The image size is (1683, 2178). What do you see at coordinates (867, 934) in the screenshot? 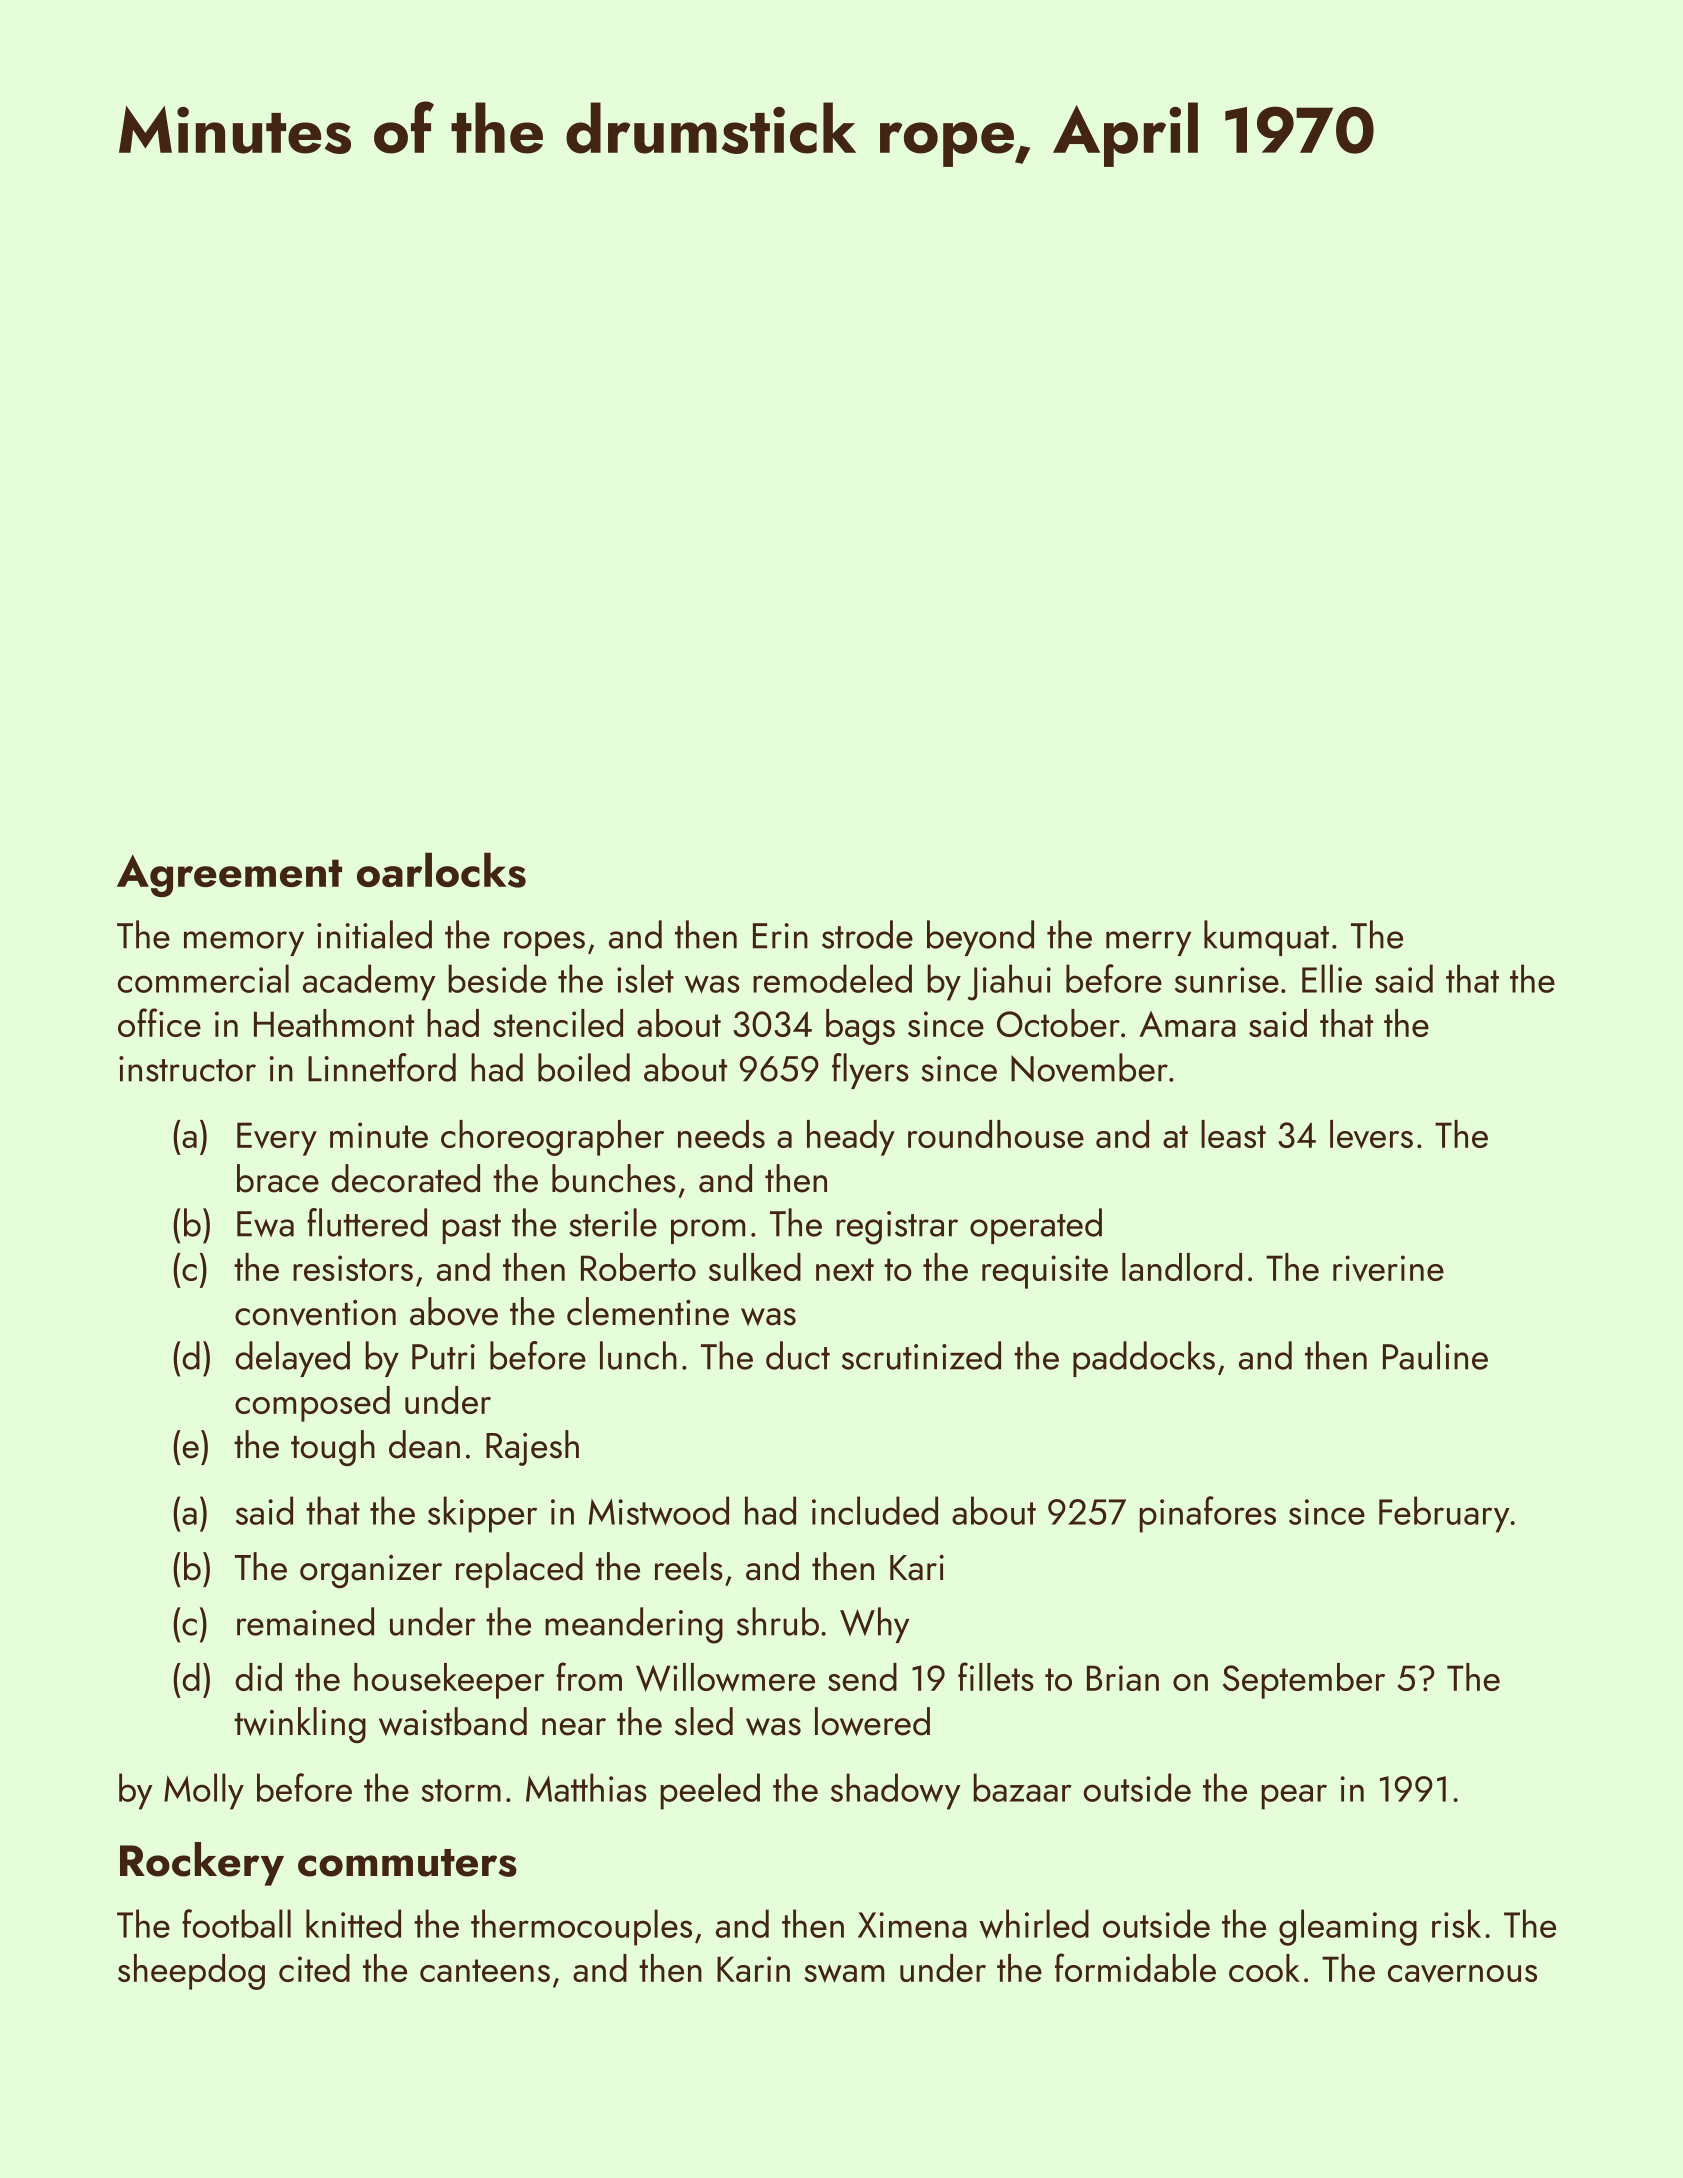
I see `strode` at bounding box center [867, 934].
